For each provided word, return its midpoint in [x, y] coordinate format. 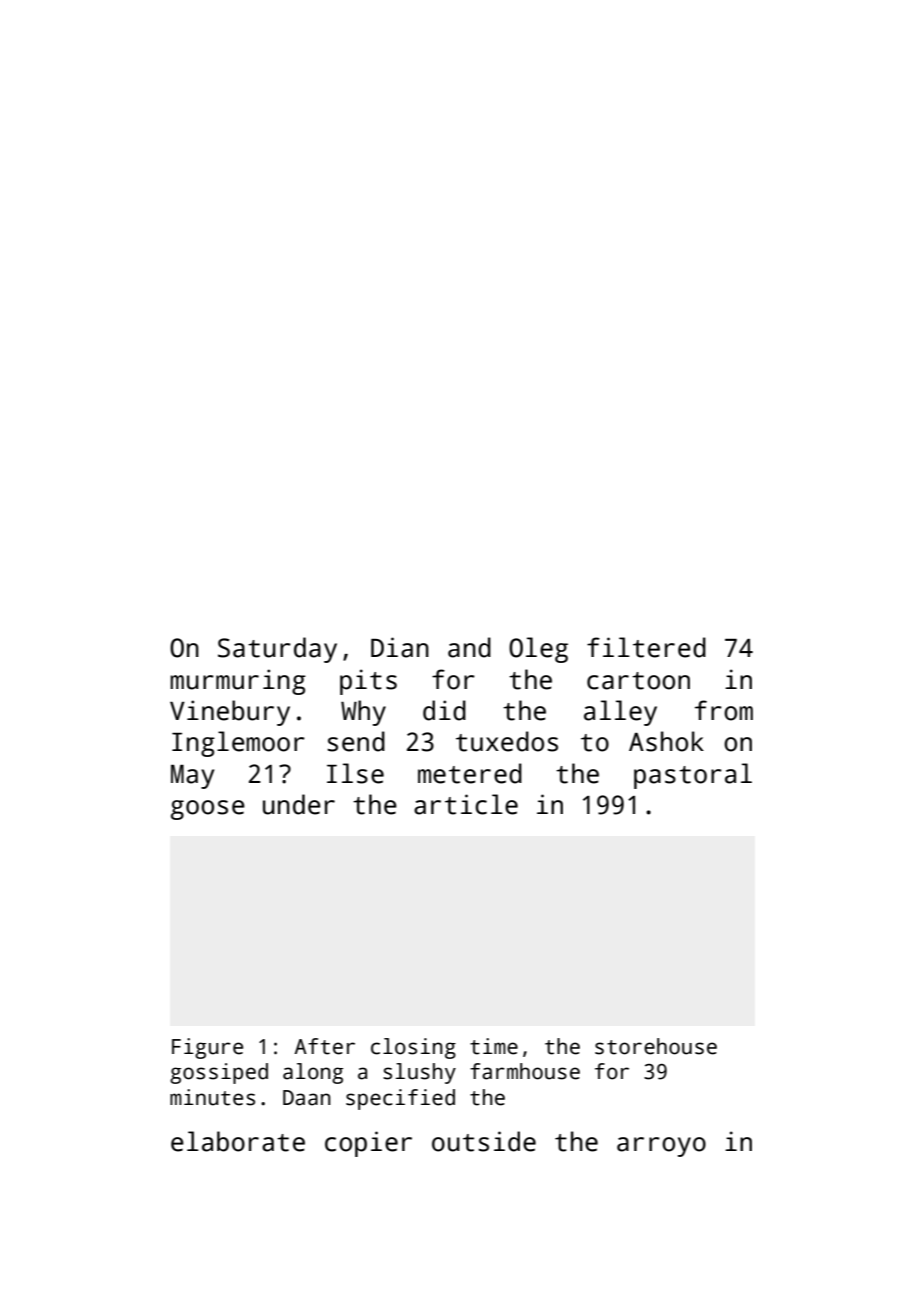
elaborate [238, 1141]
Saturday [277, 650]
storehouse [656, 1046]
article [466, 804]
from [724, 710]
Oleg [538, 650]
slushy [419, 1073]
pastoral [693, 776]
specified [400, 1099]
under [299, 804]
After [324, 1046]
